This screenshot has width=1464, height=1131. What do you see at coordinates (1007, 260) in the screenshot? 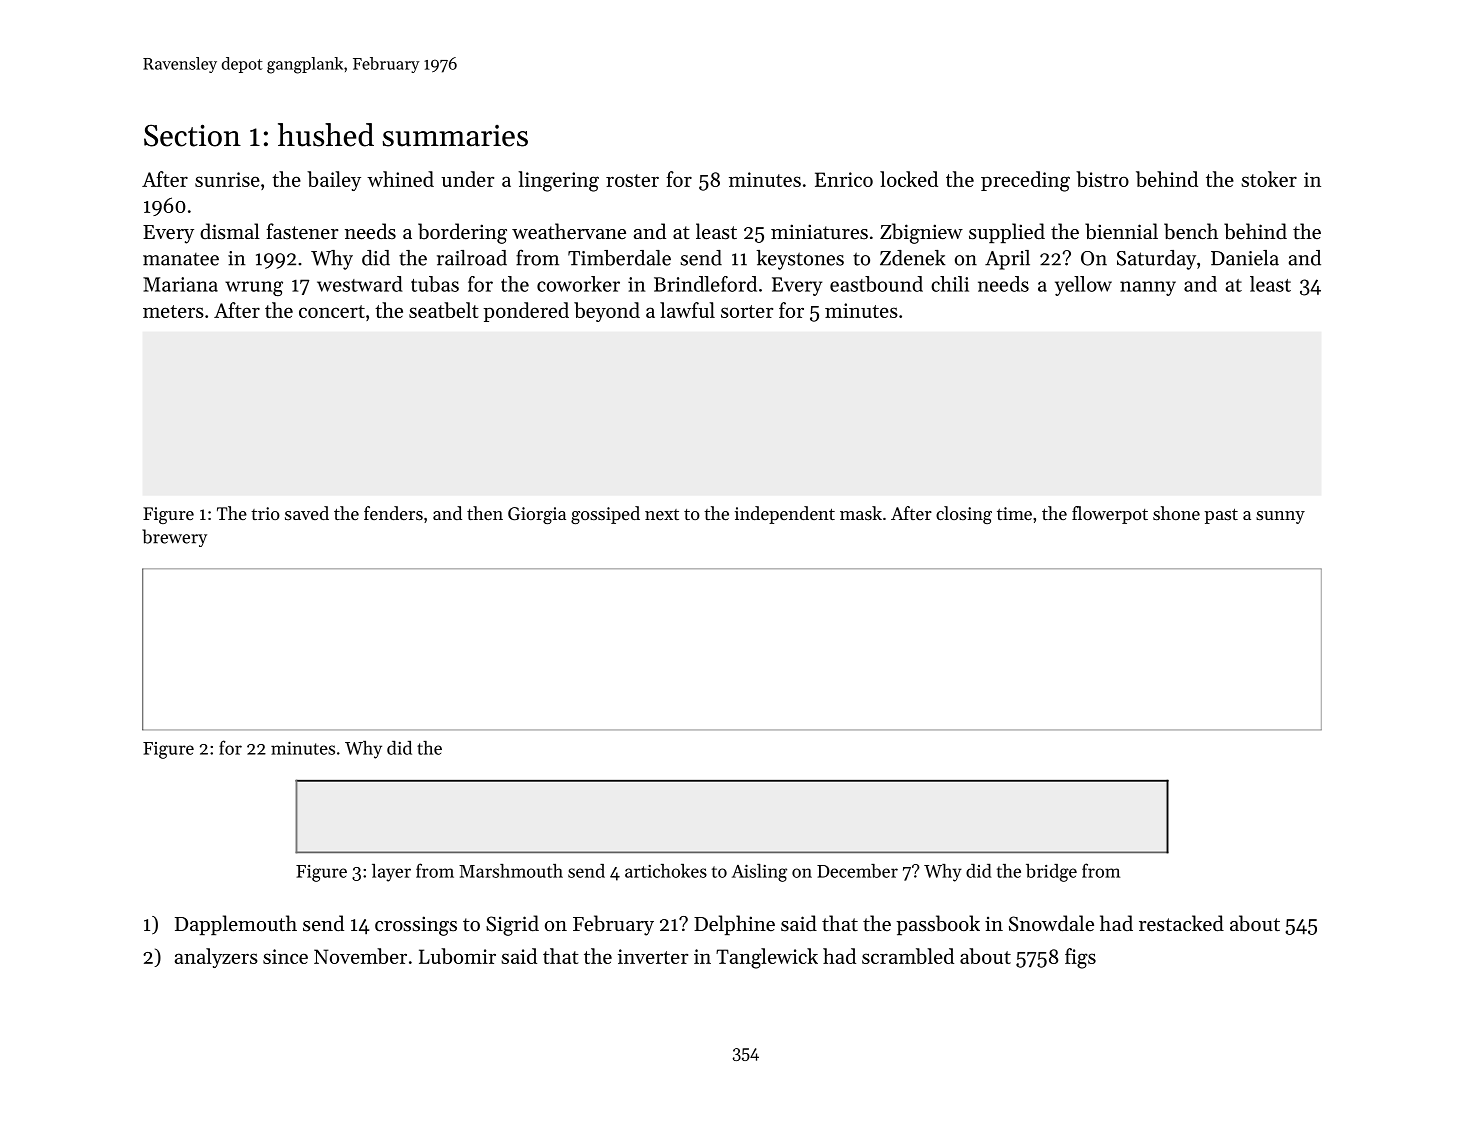
I see `April` at bounding box center [1007, 260].
